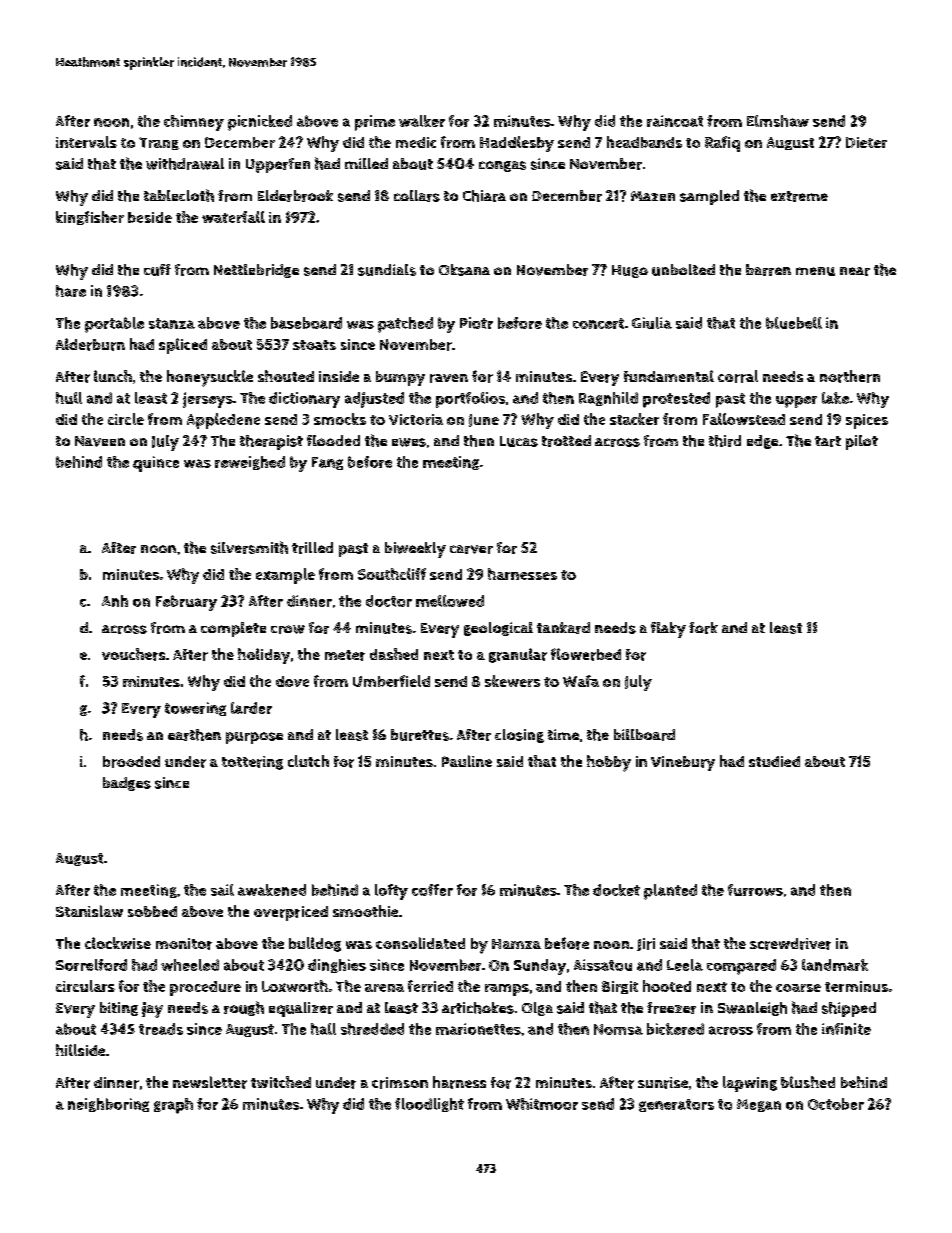 Image resolution: width=952 pixels, height=1233 pixels. Describe the element at coordinates (157, 270) in the screenshot. I see `cuff` at that location.
